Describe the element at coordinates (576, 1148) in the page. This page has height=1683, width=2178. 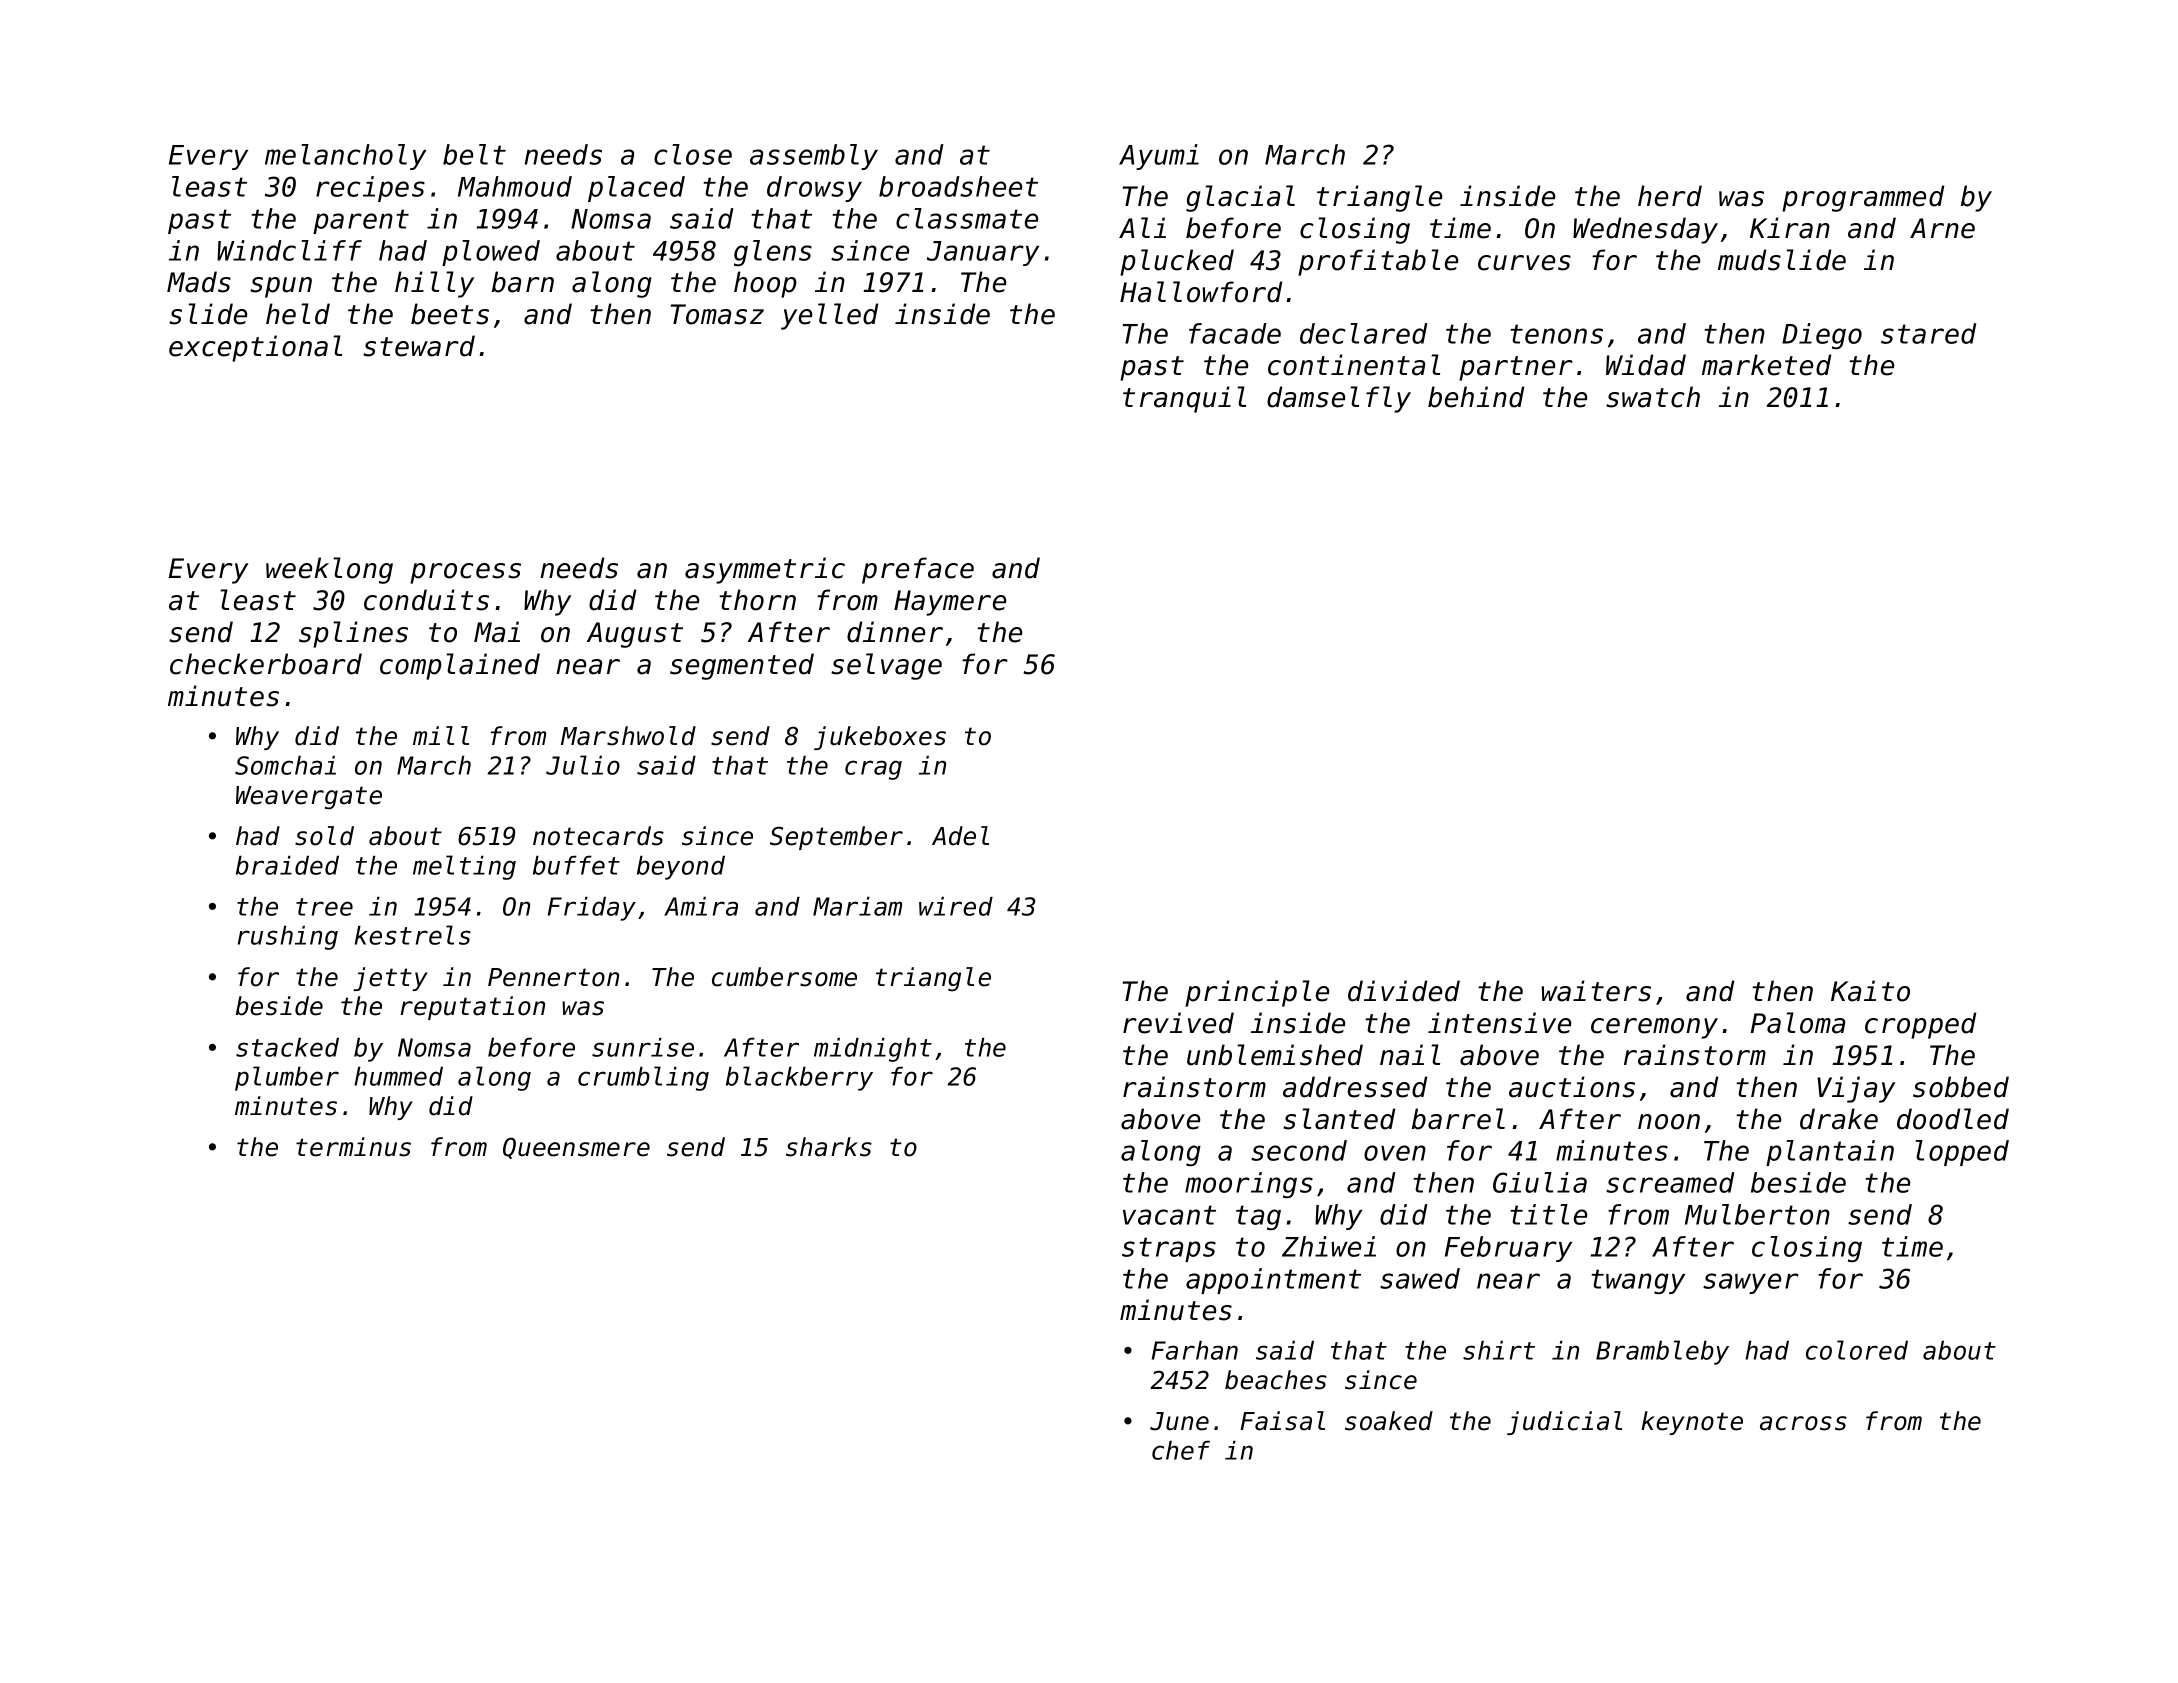
I see `Queensmere` at that location.
